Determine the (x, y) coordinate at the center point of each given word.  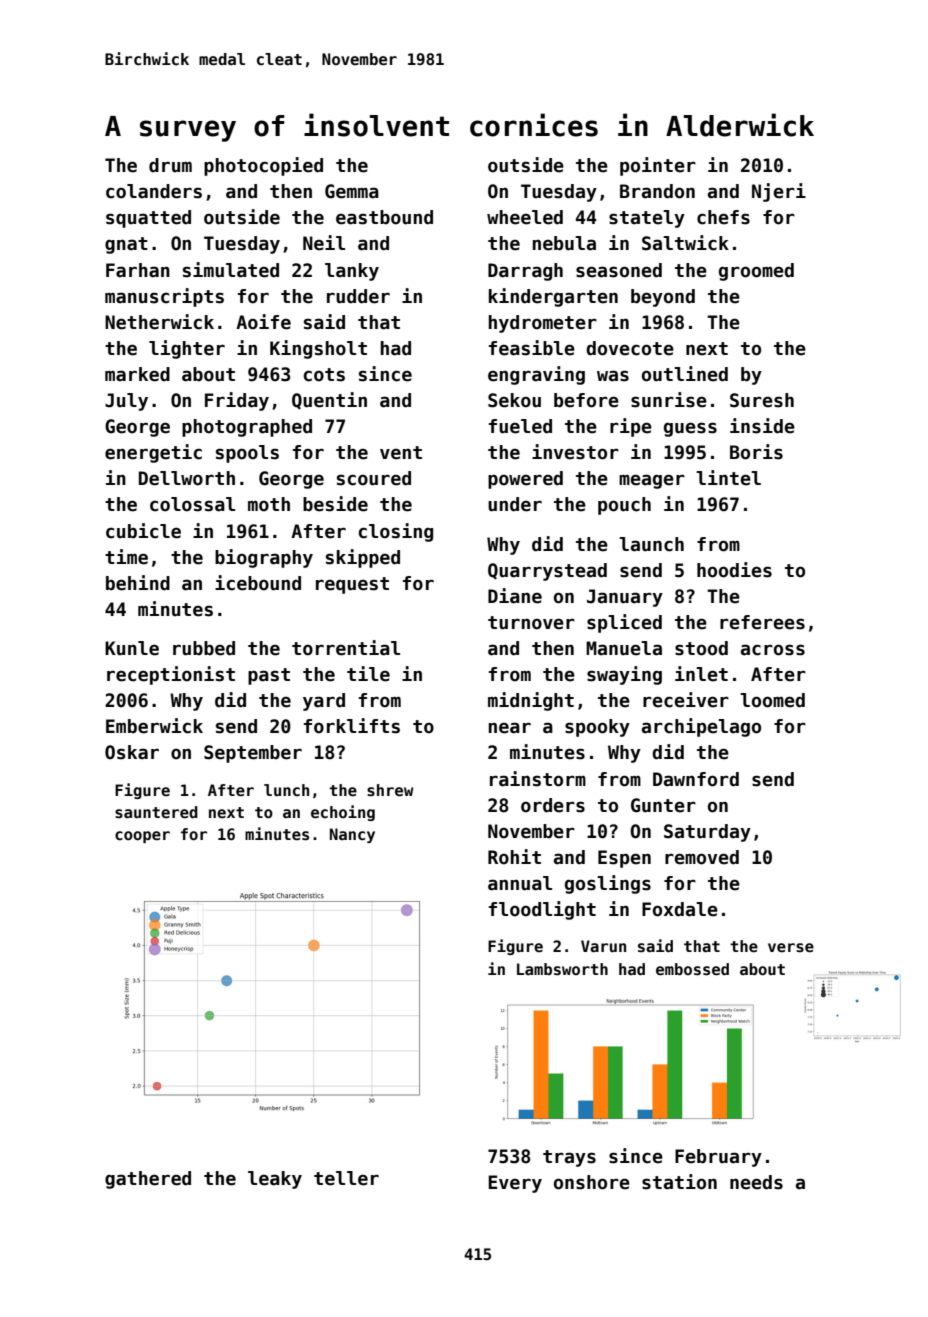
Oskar (132, 752)
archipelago (701, 727)
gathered (148, 1180)
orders (553, 805)
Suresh (762, 400)
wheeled (525, 217)
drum (170, 165)
